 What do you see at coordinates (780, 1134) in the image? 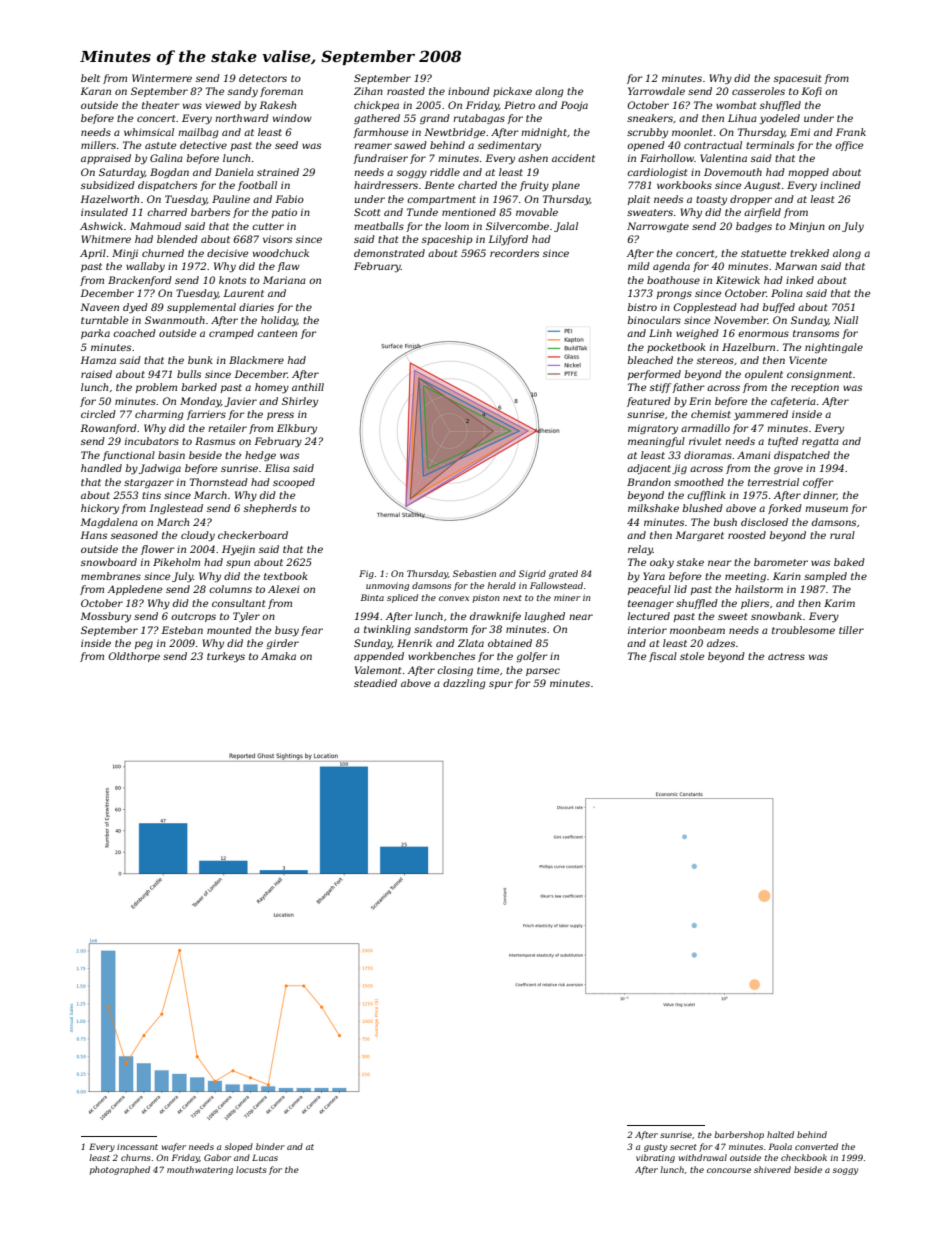
I see `halted` at bounding box center [780, 1134].
